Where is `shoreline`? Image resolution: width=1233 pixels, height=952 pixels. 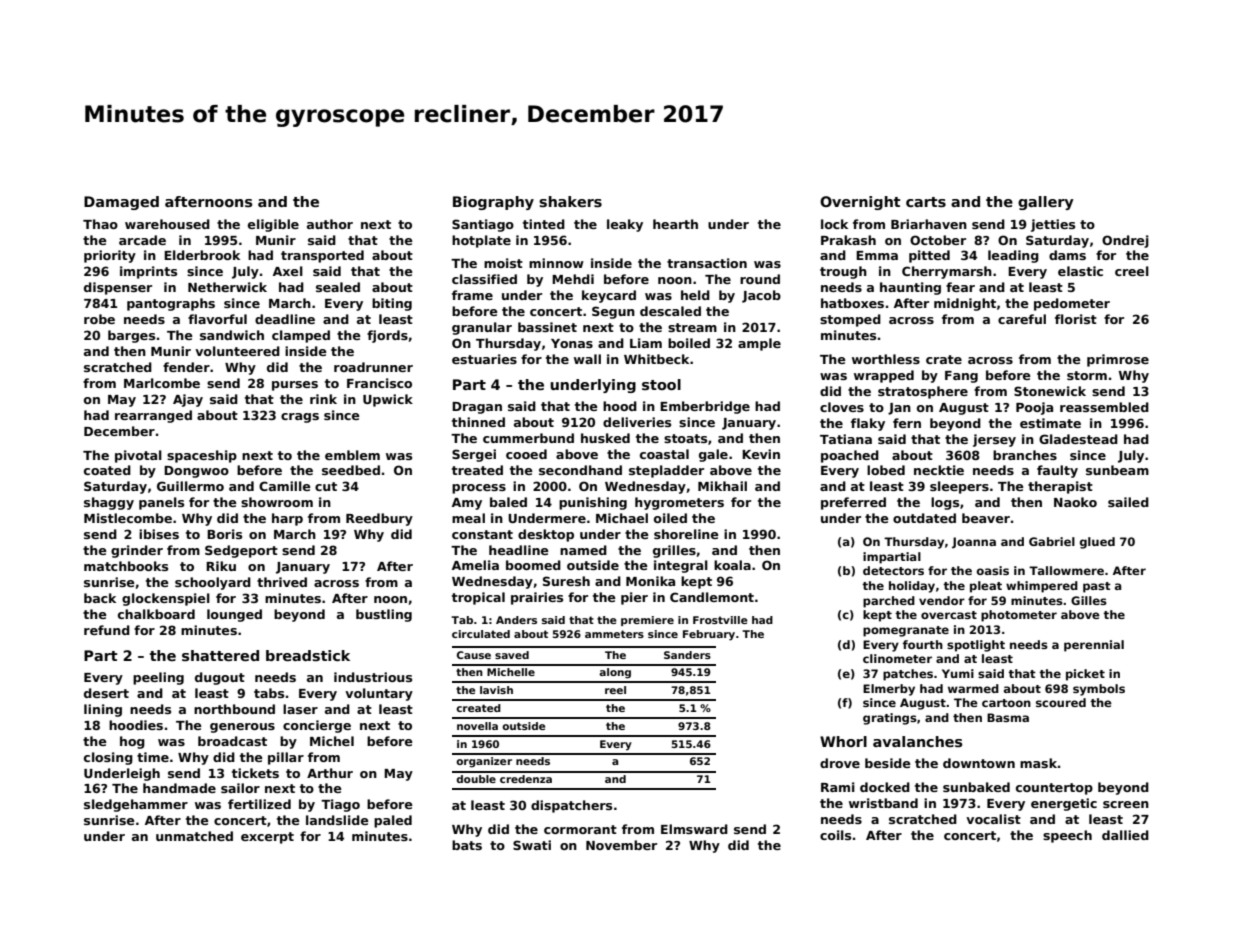
shoreline is located at coordinates (686, 534).
